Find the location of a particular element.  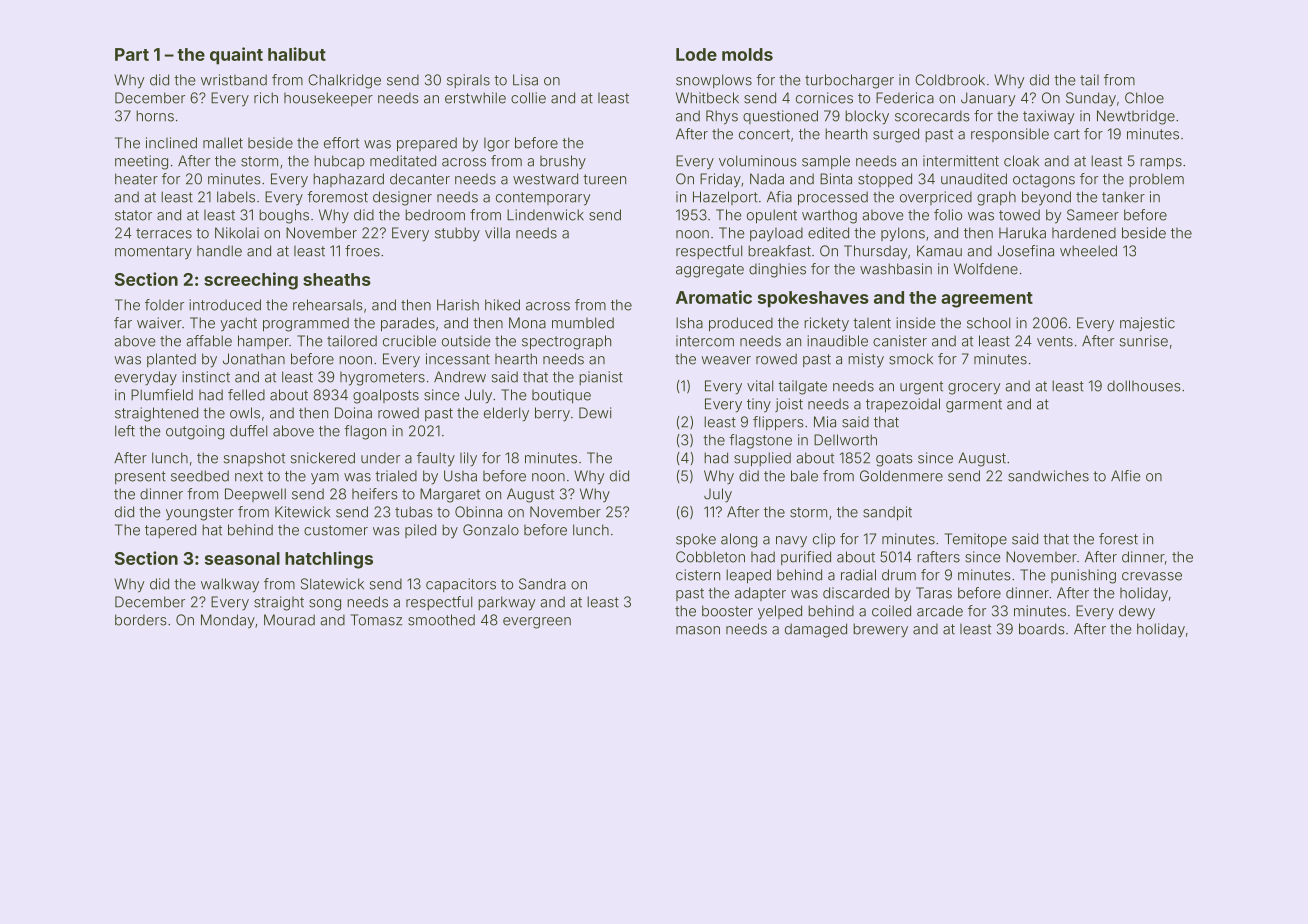

customer is located at coordinates (336, 530).
